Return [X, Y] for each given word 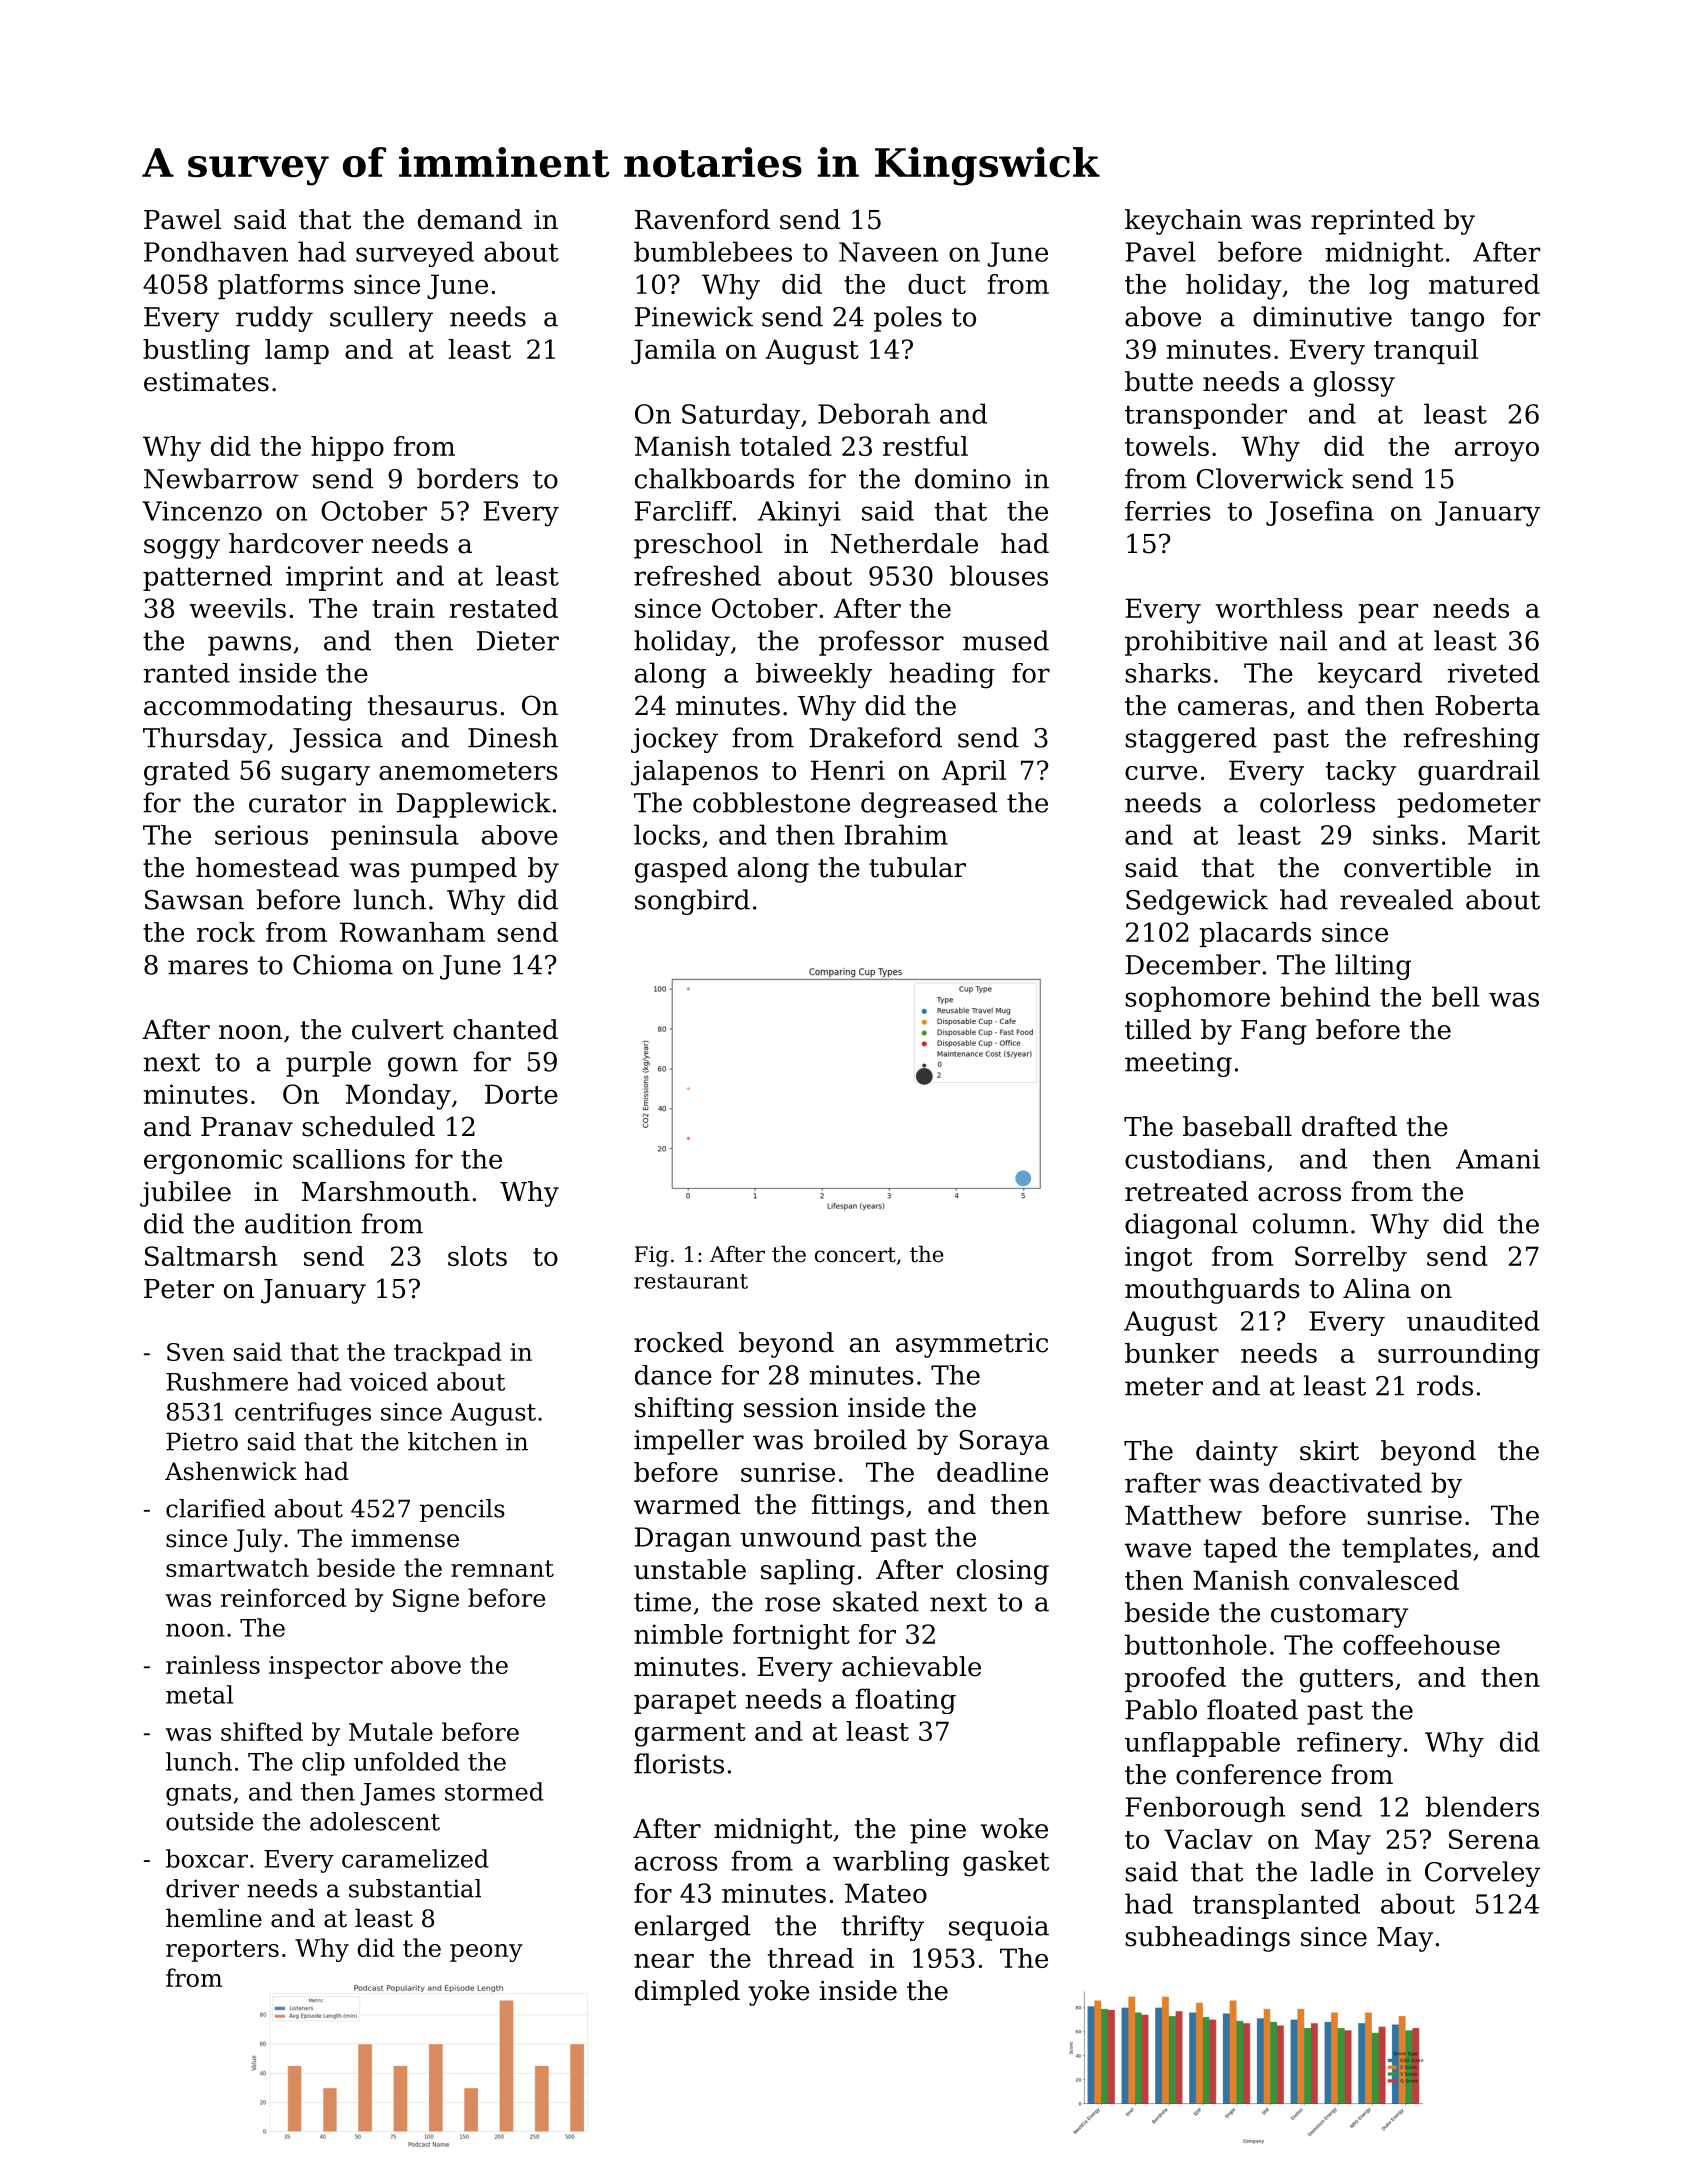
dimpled [687, 1993]
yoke [778, 1993]
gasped [681, 870]
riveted [1493, 673]
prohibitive [1196, 643]
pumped [464, 870]
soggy [182, 549]
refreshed [697, 575]
